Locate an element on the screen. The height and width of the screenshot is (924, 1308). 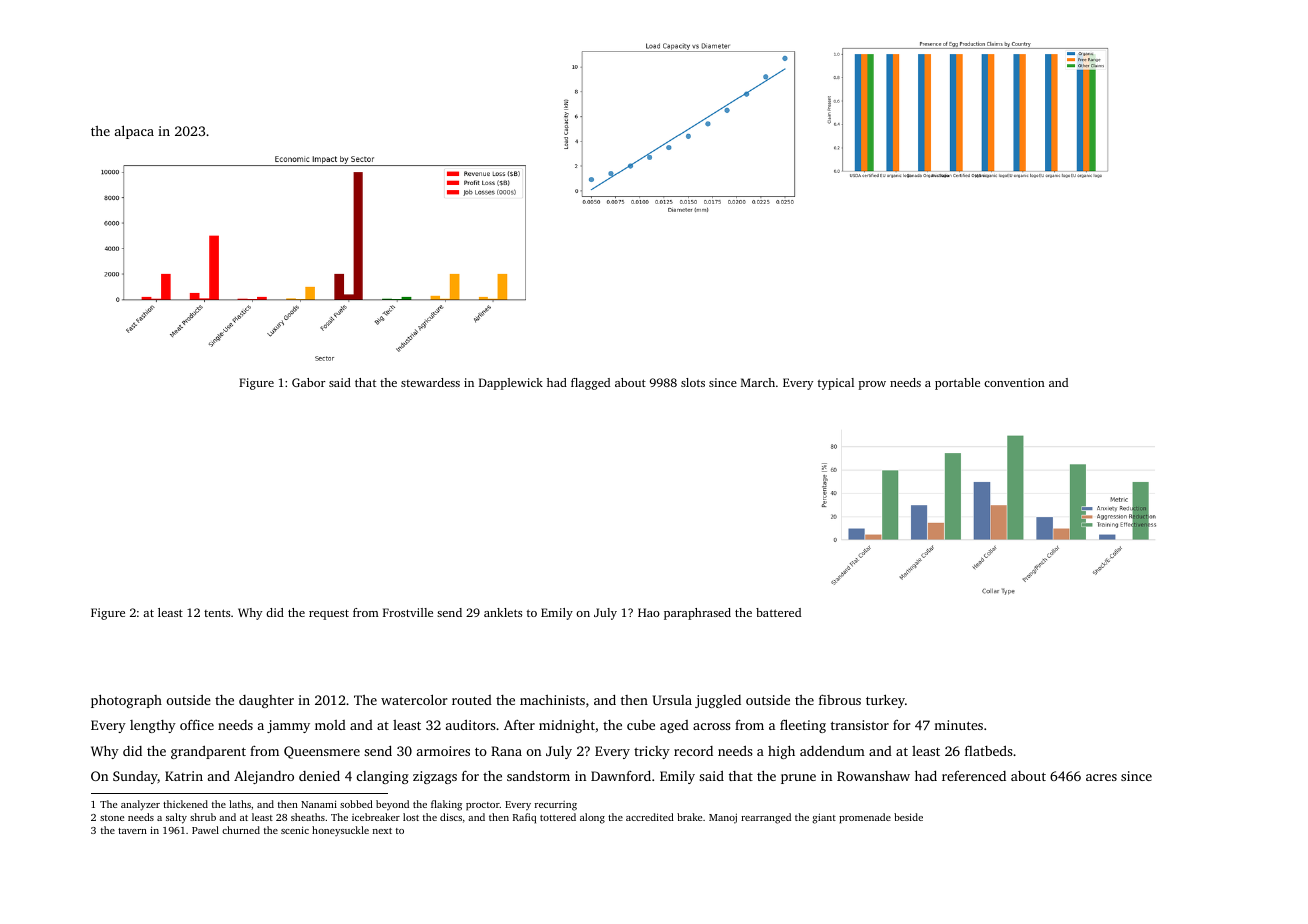
anklets is located at coordinates (503, 612).
